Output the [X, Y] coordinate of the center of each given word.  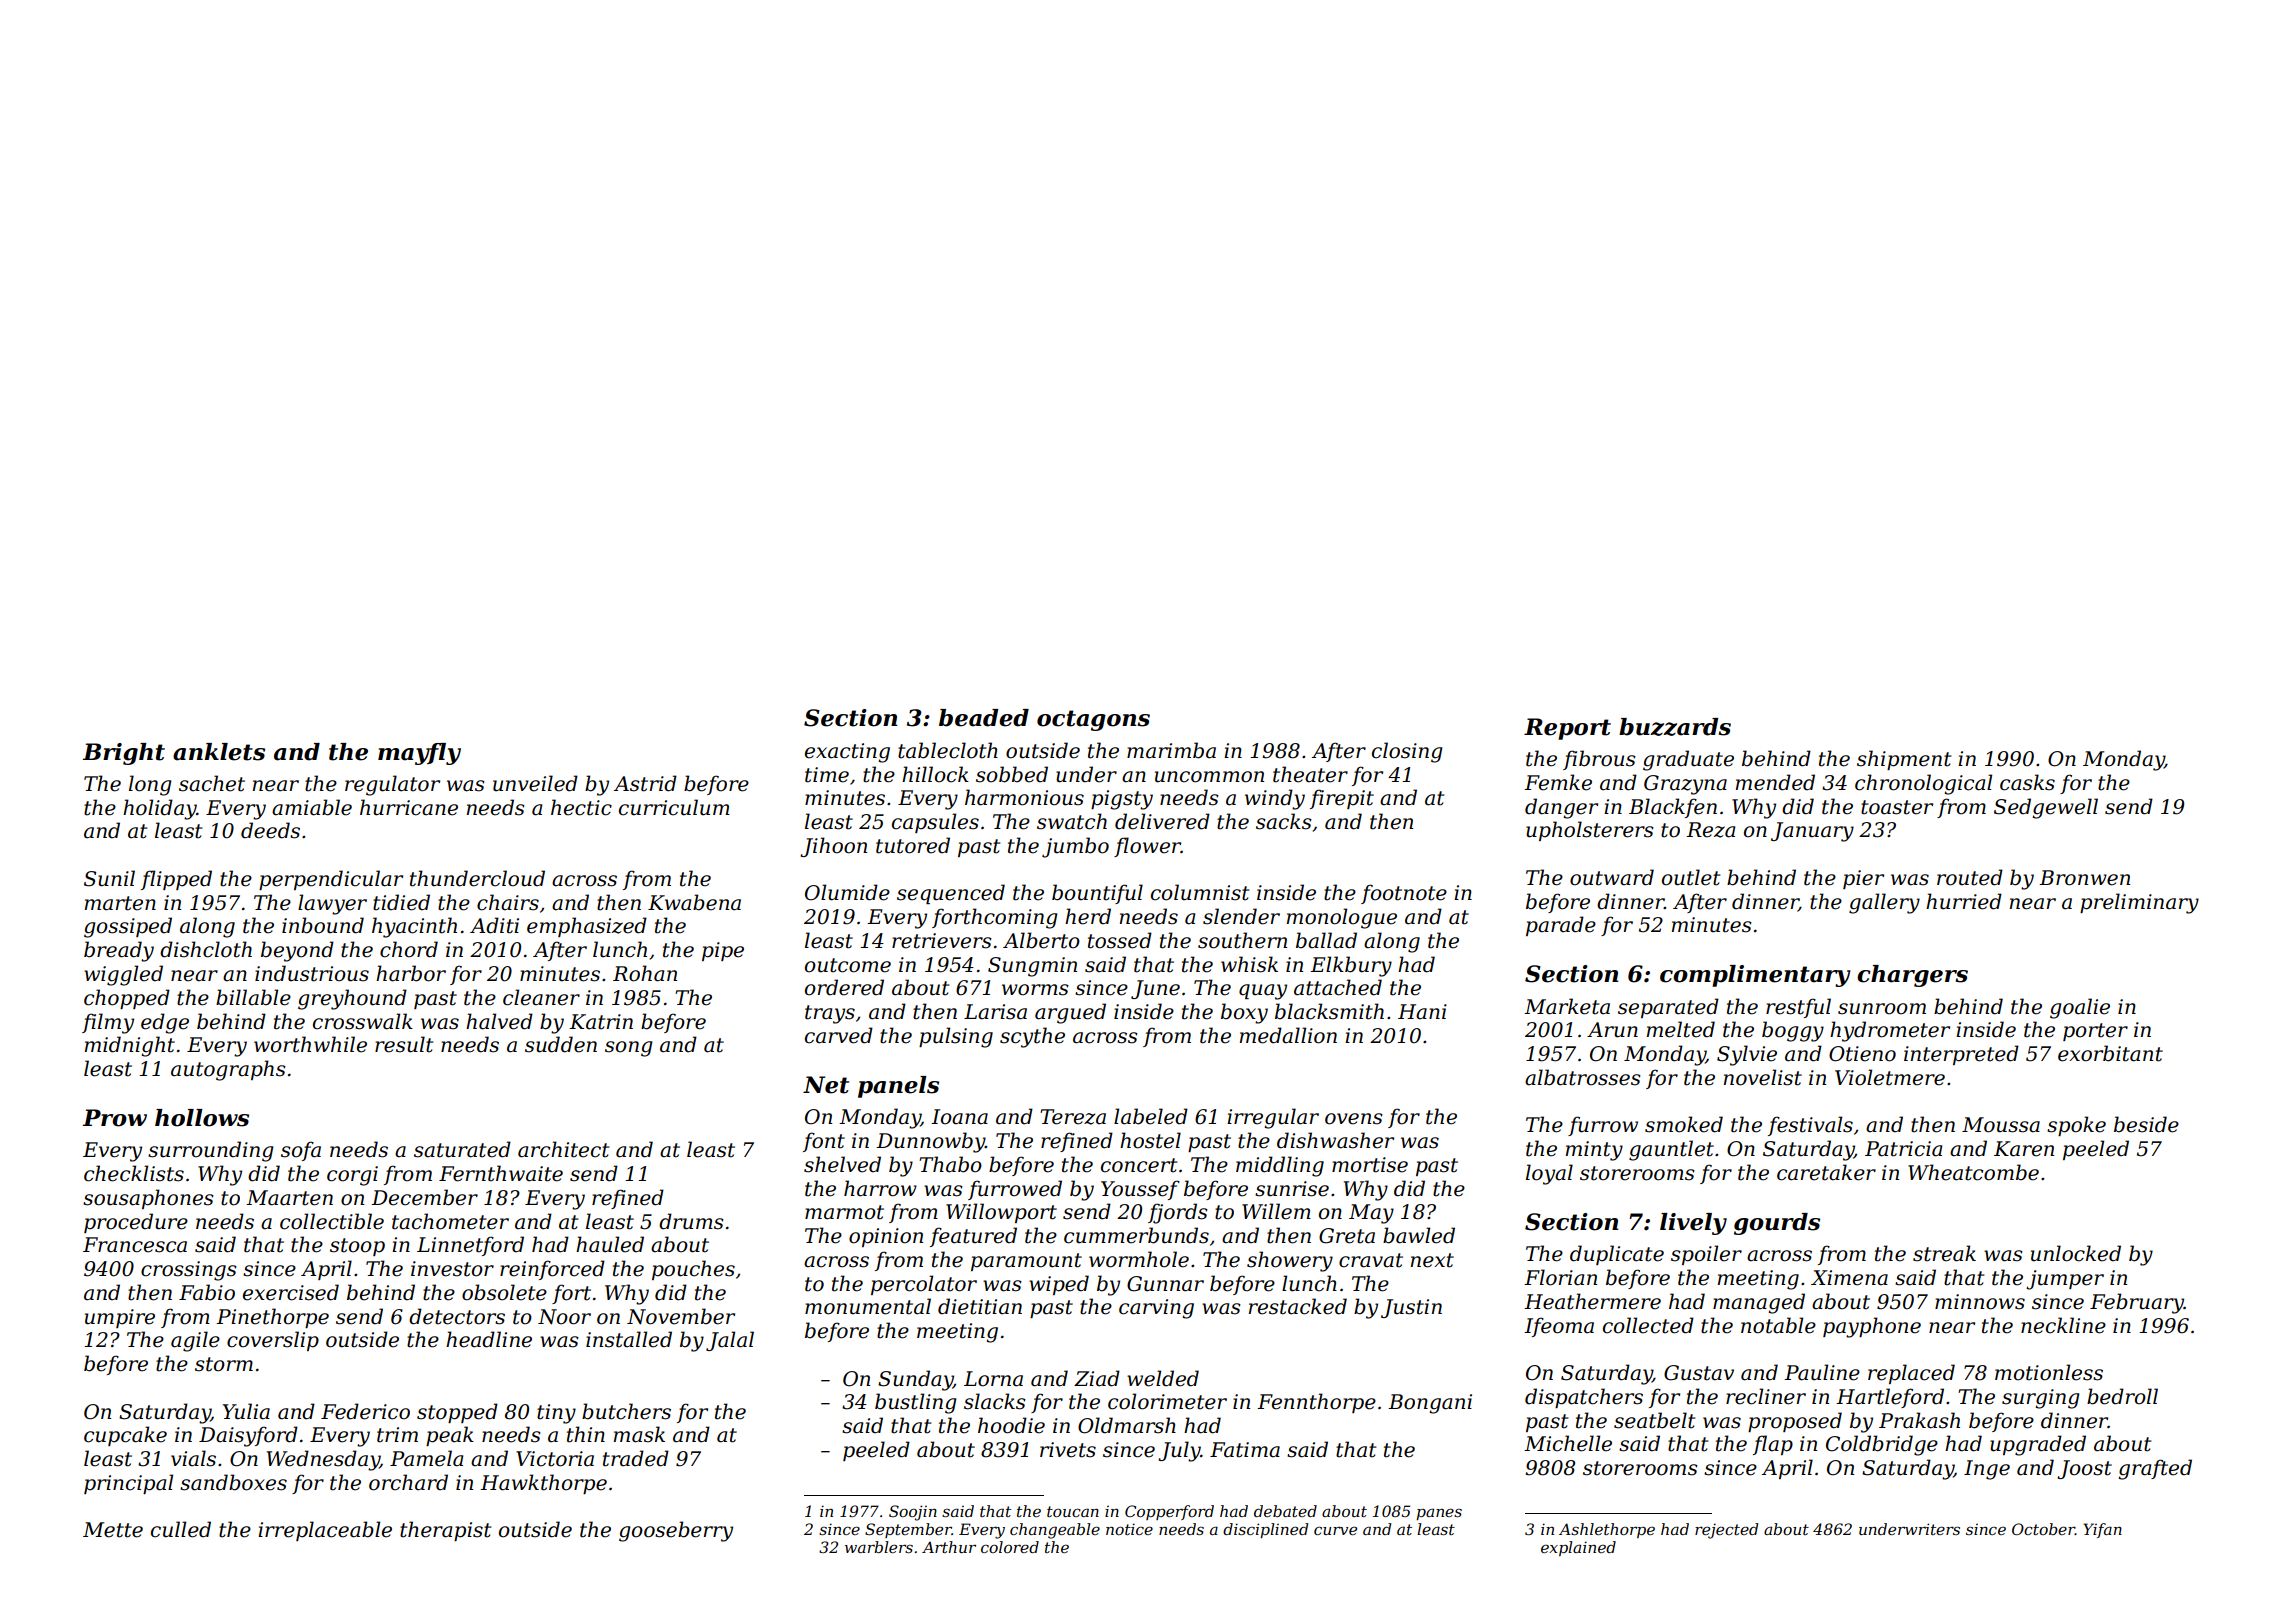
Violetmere [1890, 1077]
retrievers [942, 941]
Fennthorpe [1316, 1403]
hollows [202, 1118]
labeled [1151, 1116]
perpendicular [331, 880]
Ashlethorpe [1607, 1530]
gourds [1777, 1224]
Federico [365, 1411]
